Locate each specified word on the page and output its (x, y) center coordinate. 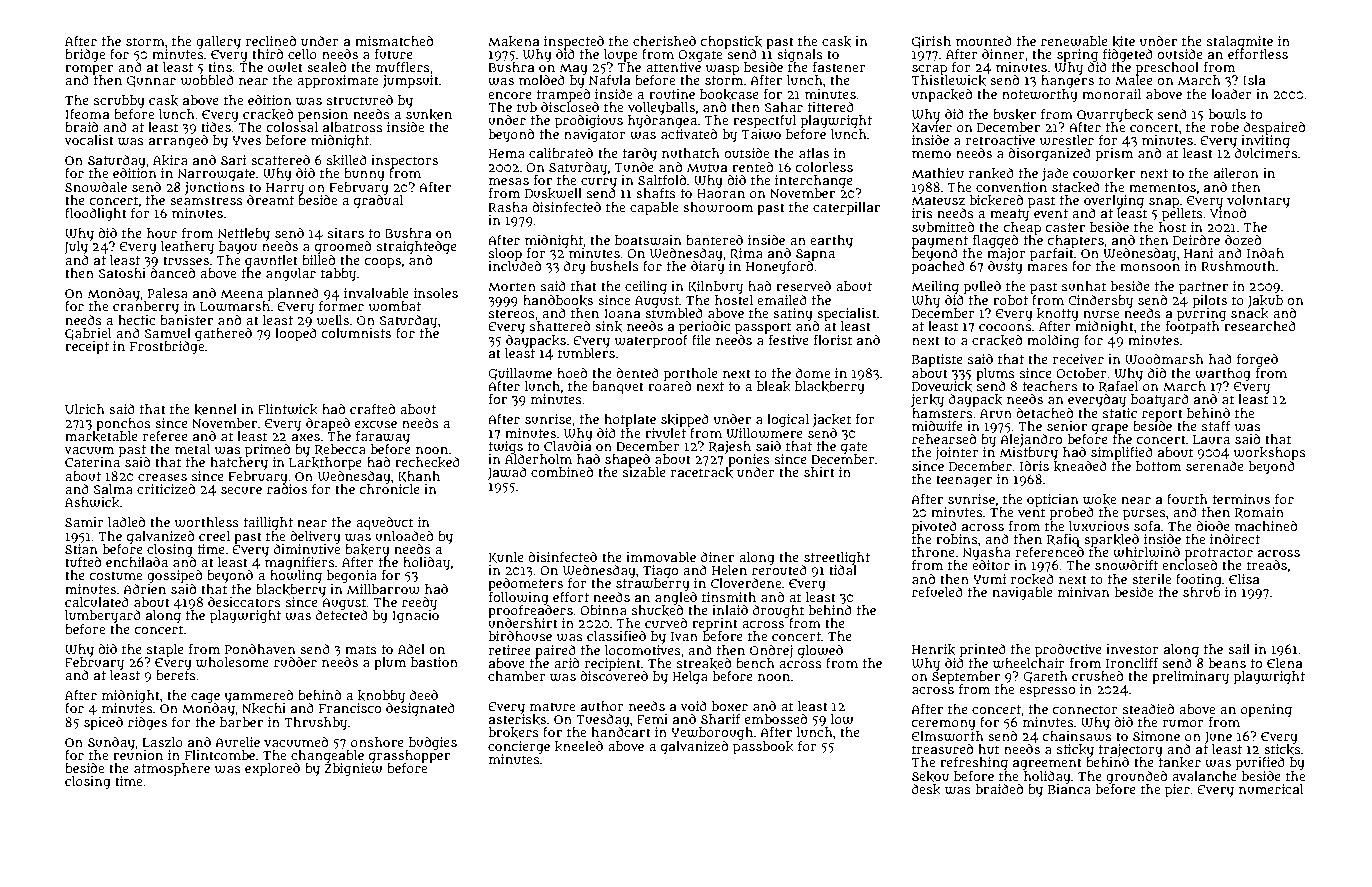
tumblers (586, 353)
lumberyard (103, 616)
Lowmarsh (235, 306)
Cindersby (1100, 301)
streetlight (837, 558)
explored (272, 770)
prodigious (589, 121)
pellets (1182, 214)
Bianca (1069, 789)
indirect (1235, 539)
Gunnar (151, 81)
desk (926, 789)
